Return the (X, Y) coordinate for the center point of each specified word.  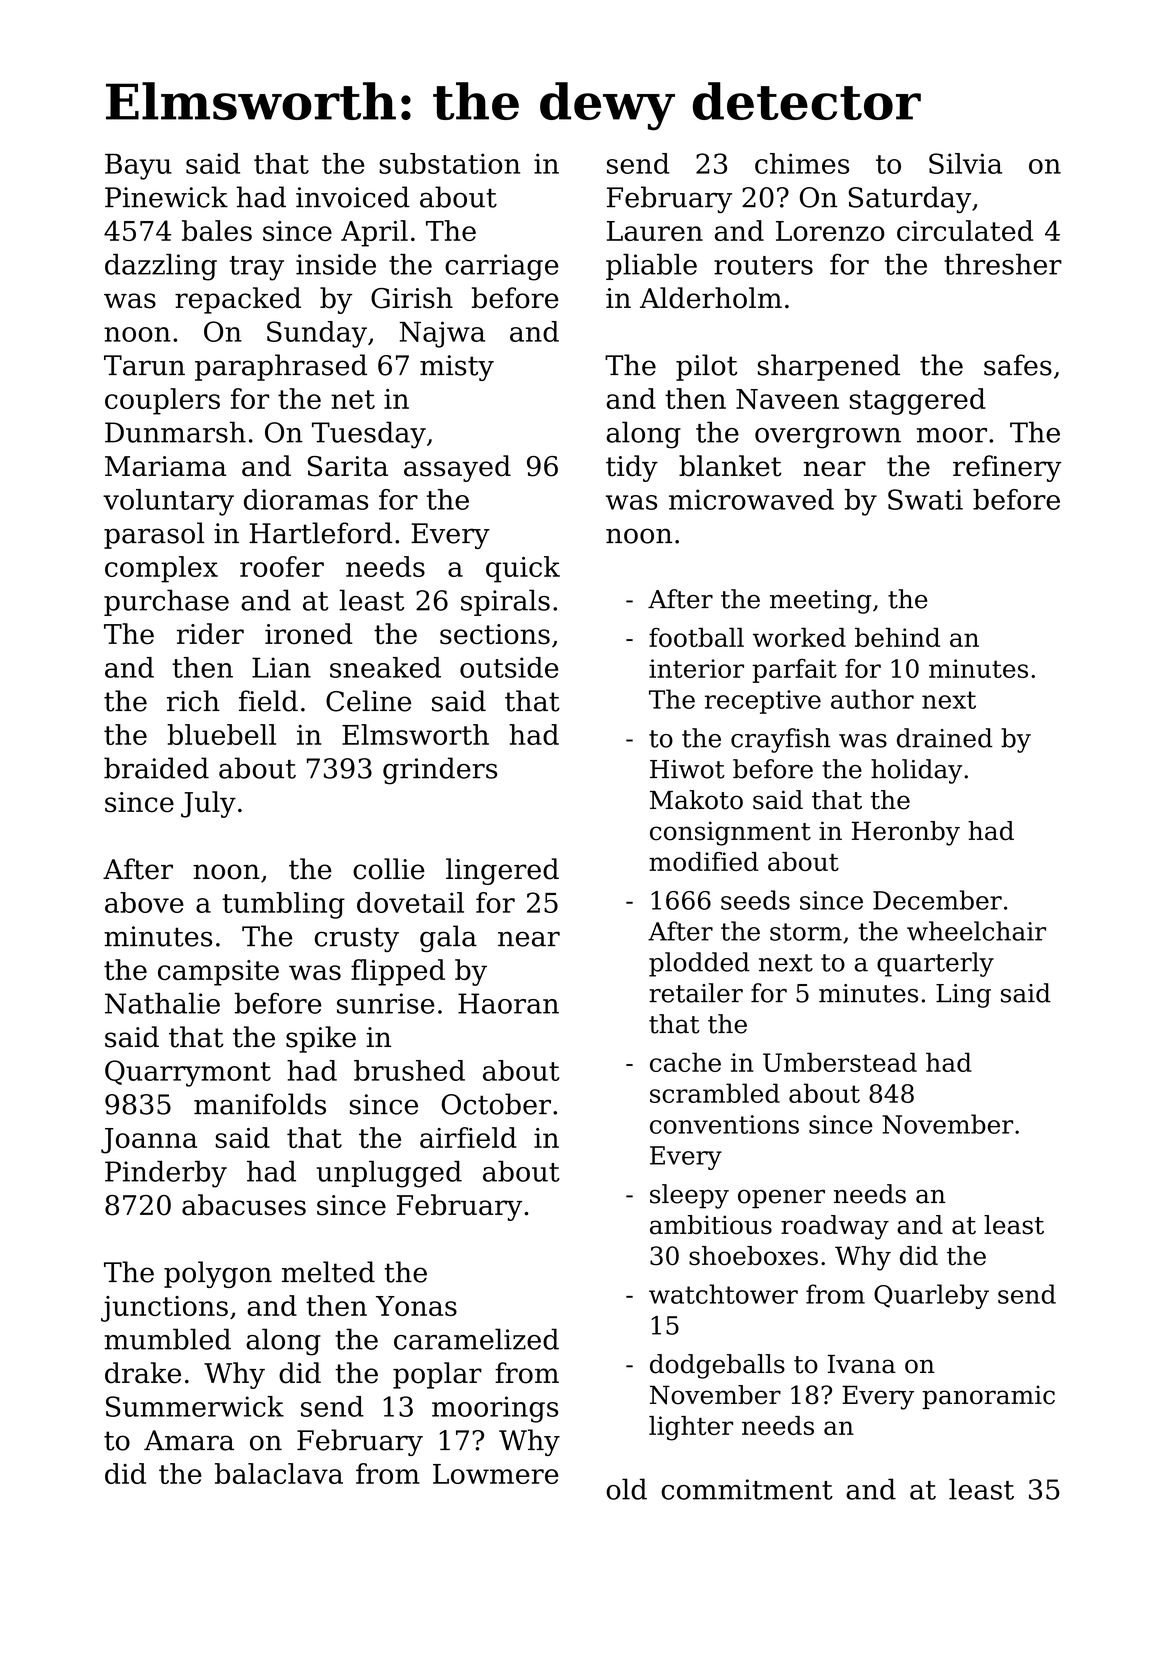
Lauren (655, 231)
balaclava (279, 1473)
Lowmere (495, 1474)
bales (217, 230)
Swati (925, 499)
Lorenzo (830, 231)
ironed (309, 634)
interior (696, 668)
